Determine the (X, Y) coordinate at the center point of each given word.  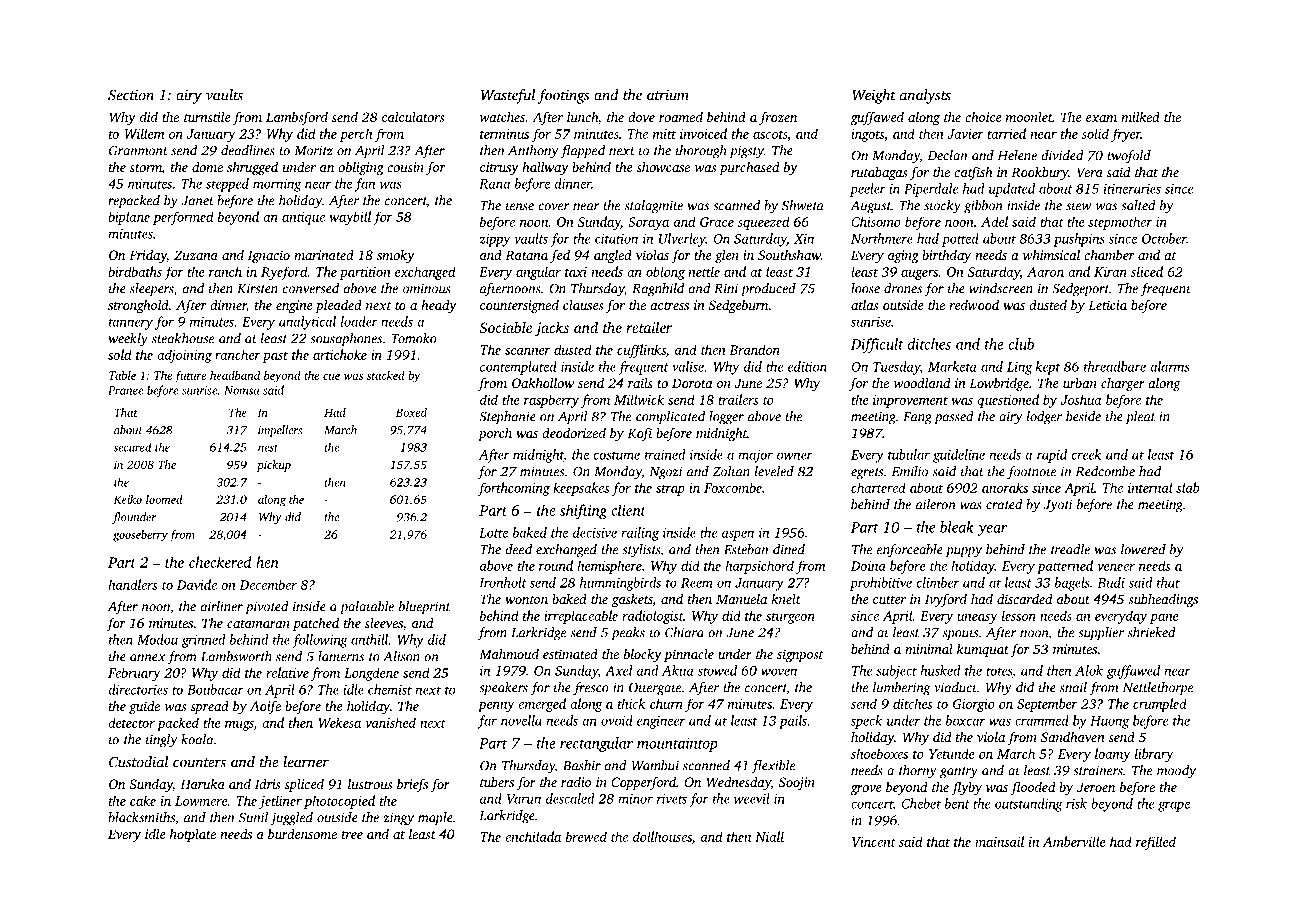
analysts (925, 96)
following (320, 641)
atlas (864, 304)
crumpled (1160, 705)
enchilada (533, 836)
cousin (405, 167)
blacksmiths (141, 817)
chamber (1109, 254)
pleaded (338, 306)
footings (564, 96)
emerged (542, 705)
